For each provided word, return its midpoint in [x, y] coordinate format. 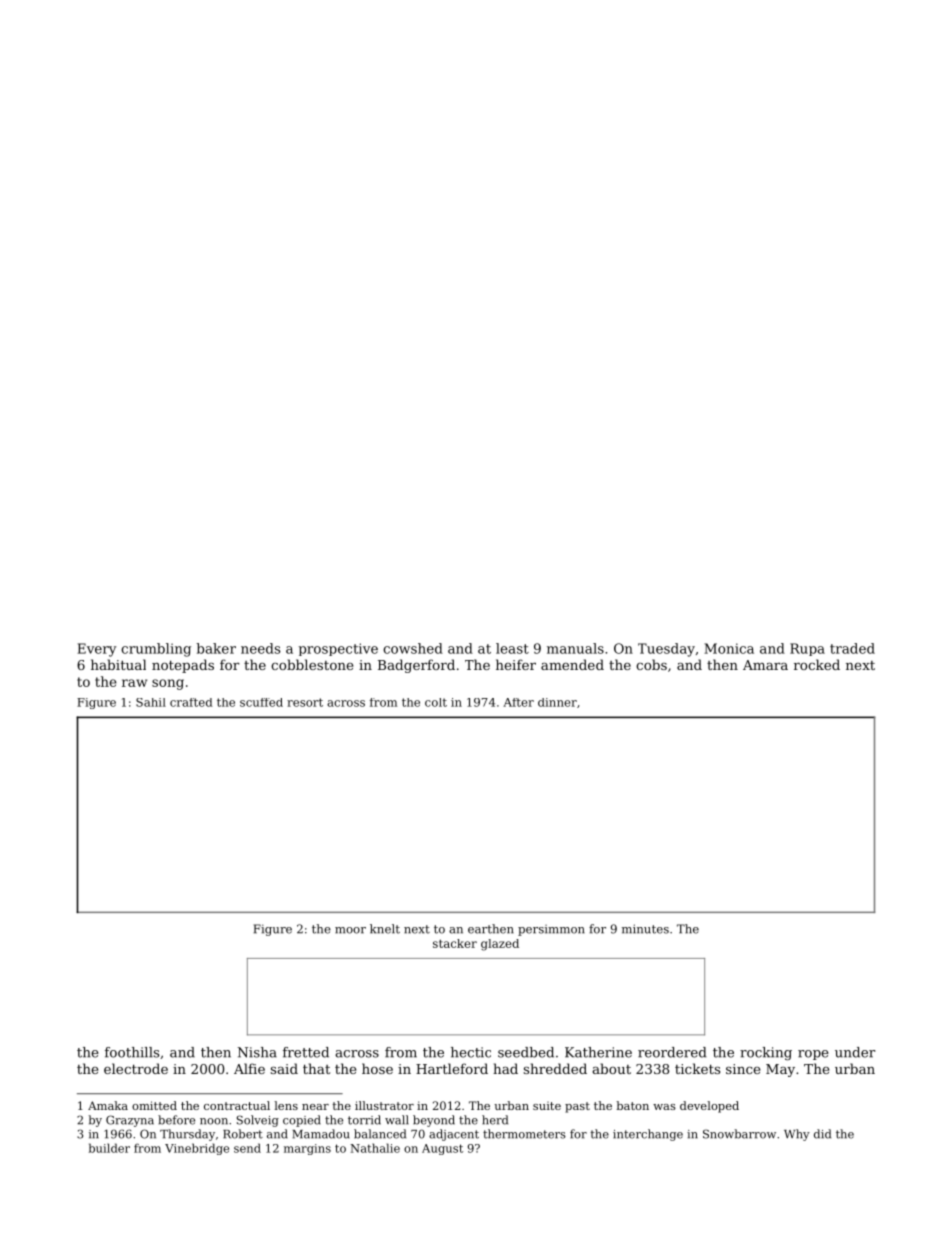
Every [96, 650]
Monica [729, 648]
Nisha [257, 1052]
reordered [672, 1052]
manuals [575, 648]
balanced [380, 1134]
